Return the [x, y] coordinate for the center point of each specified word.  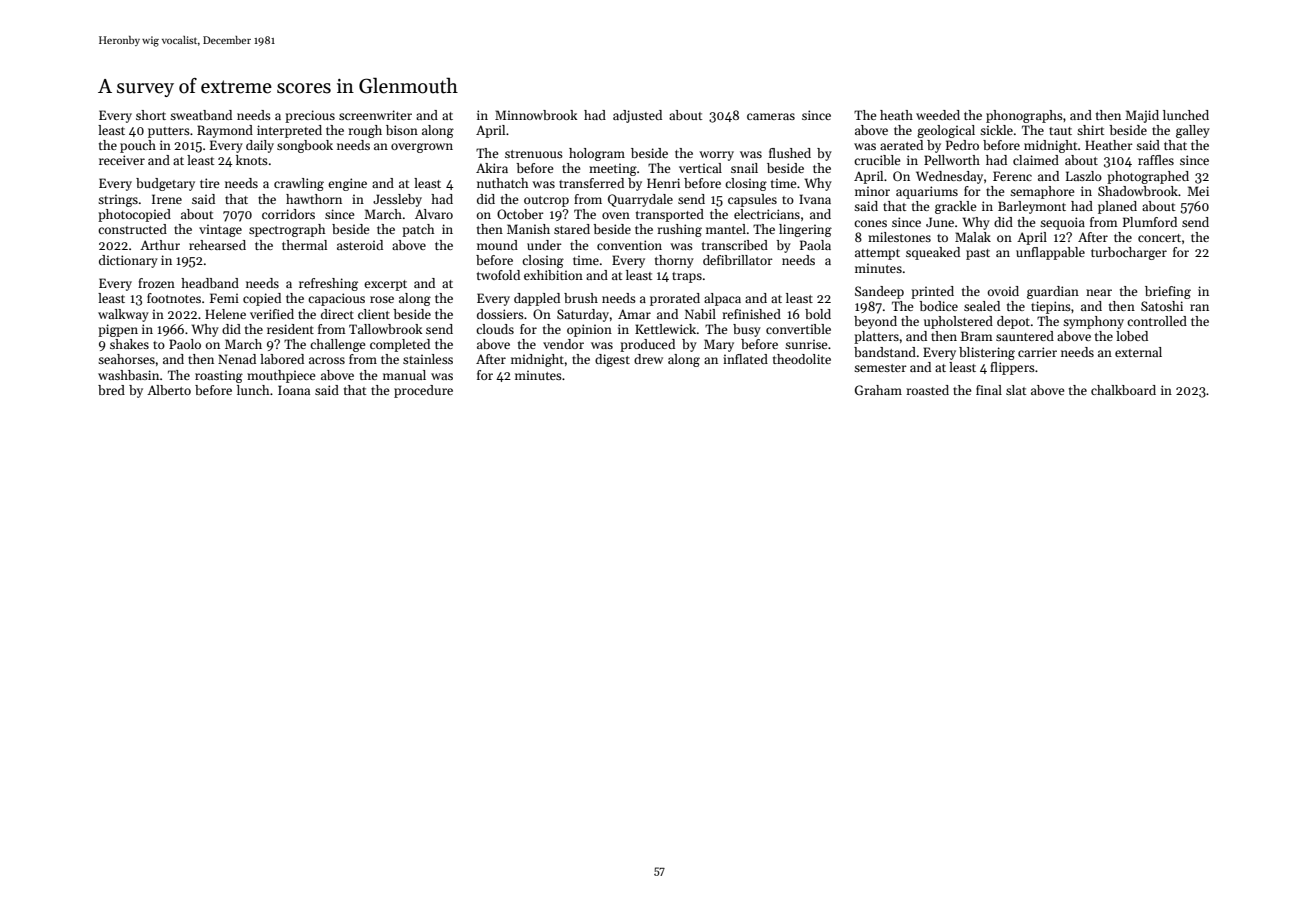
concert [1159, 238]
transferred [591, 183]
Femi [224, 298]
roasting [219, 376]
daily [260, 146]
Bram [977, 336]
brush [581, 298]
